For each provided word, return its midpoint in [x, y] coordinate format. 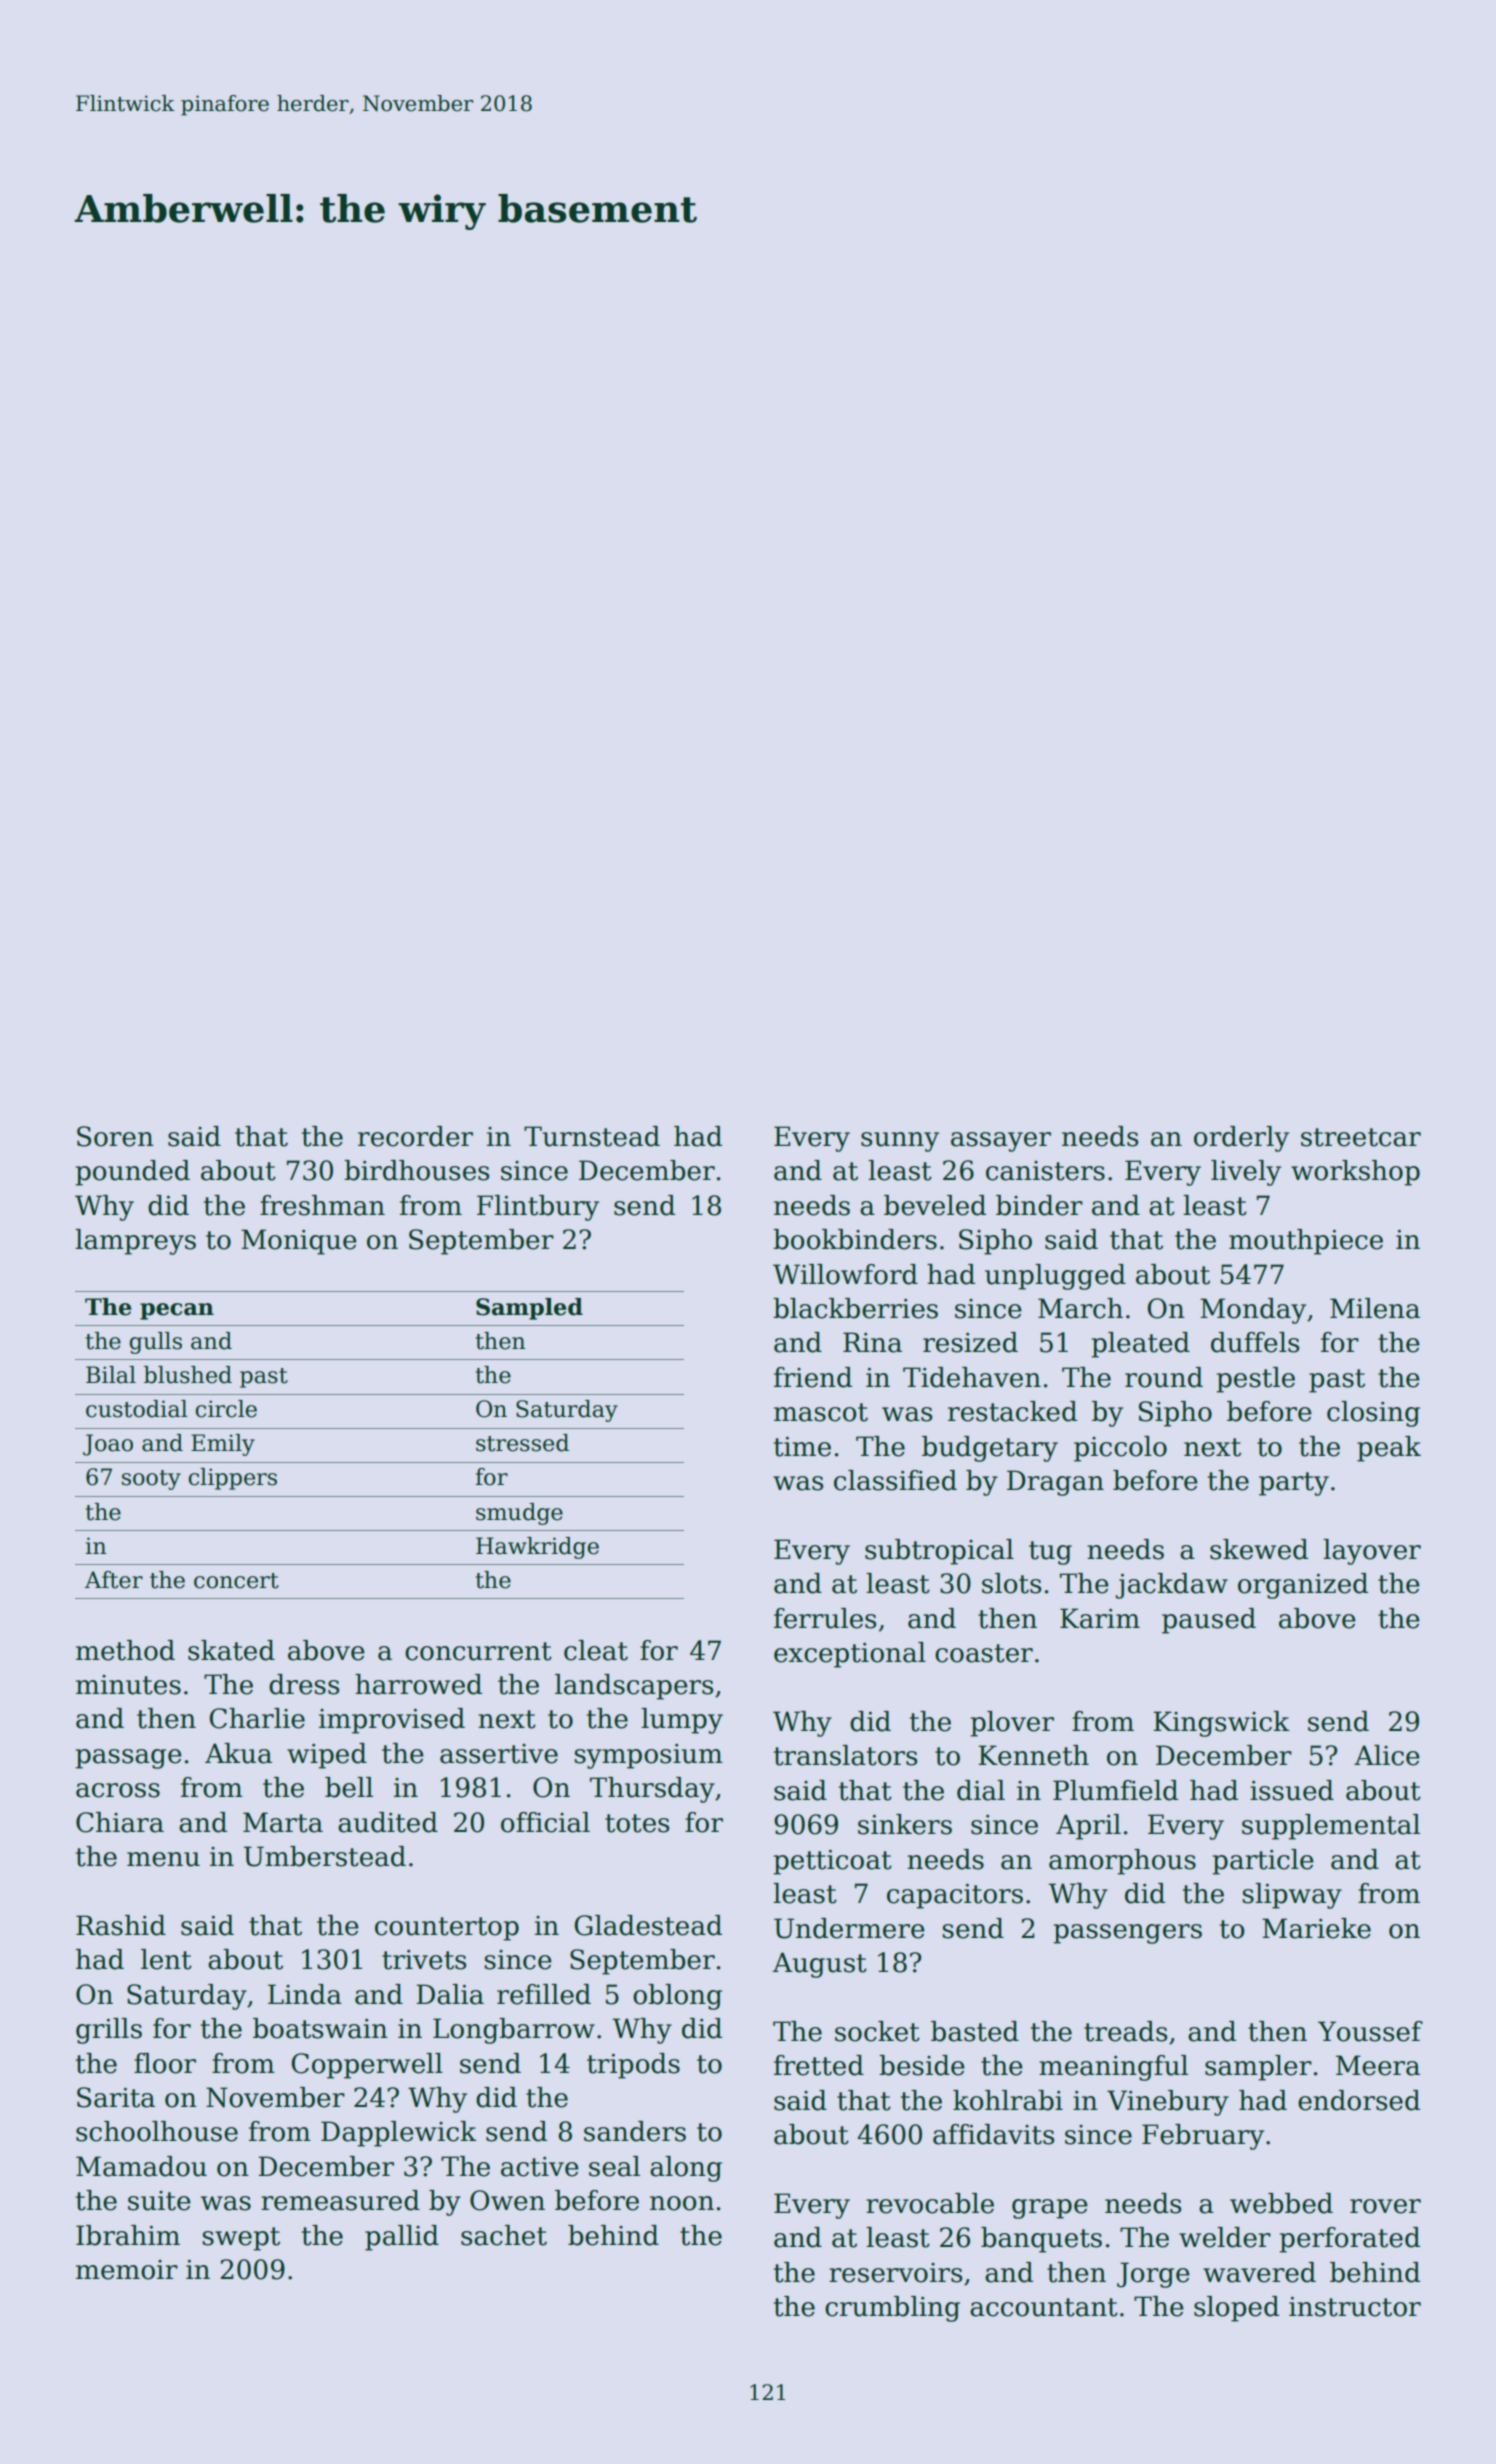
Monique [299, 1242]
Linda [305, 1994]
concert [236, 1581]
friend [813, 1377]
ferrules [825, 1618]
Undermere [849, 1928]
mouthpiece [1306, 1242]
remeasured [340, 2200]
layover [1372, 1552]
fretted [819, 2065]
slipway [1292, 1896]
